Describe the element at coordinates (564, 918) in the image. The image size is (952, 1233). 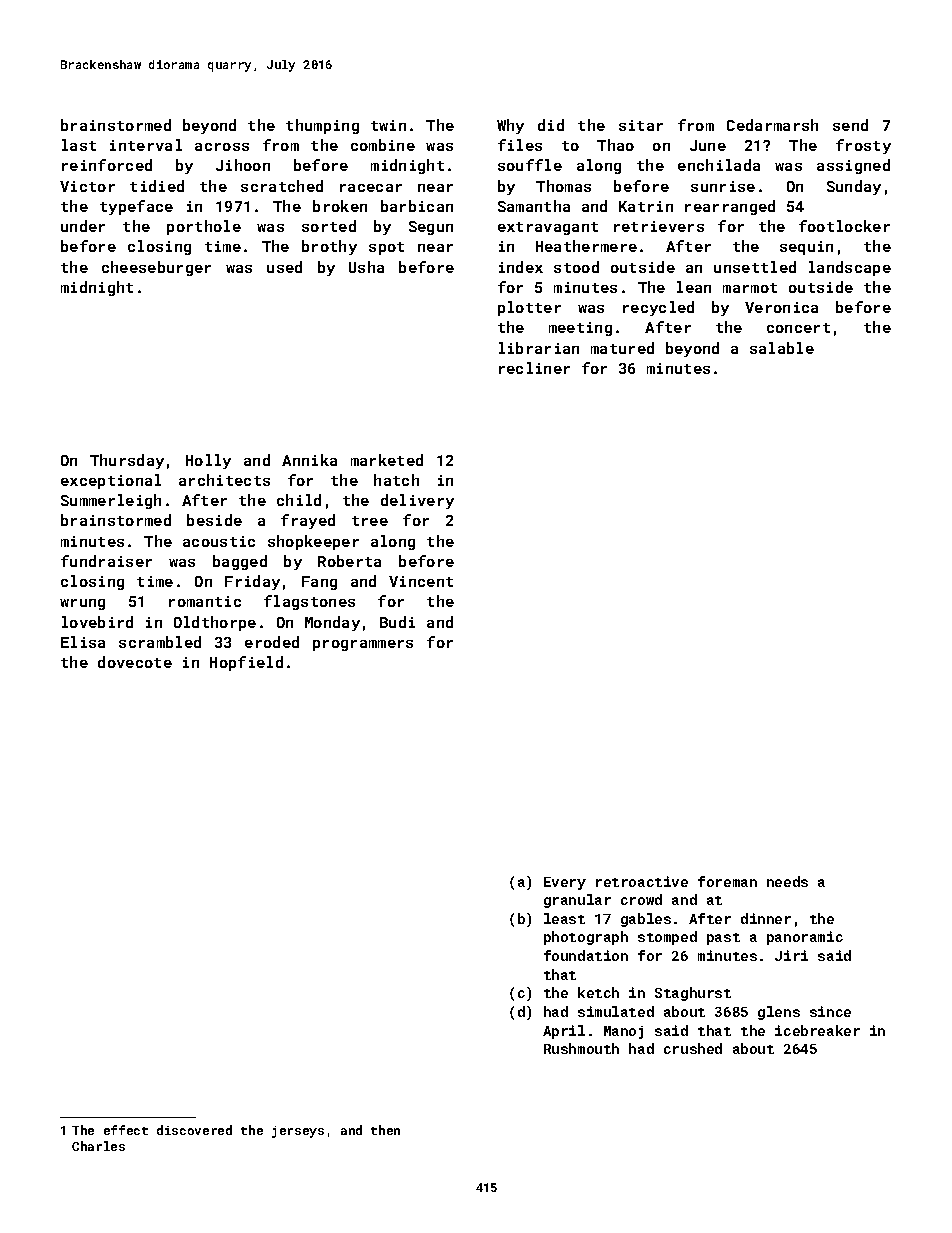
I see `least` at that location.
